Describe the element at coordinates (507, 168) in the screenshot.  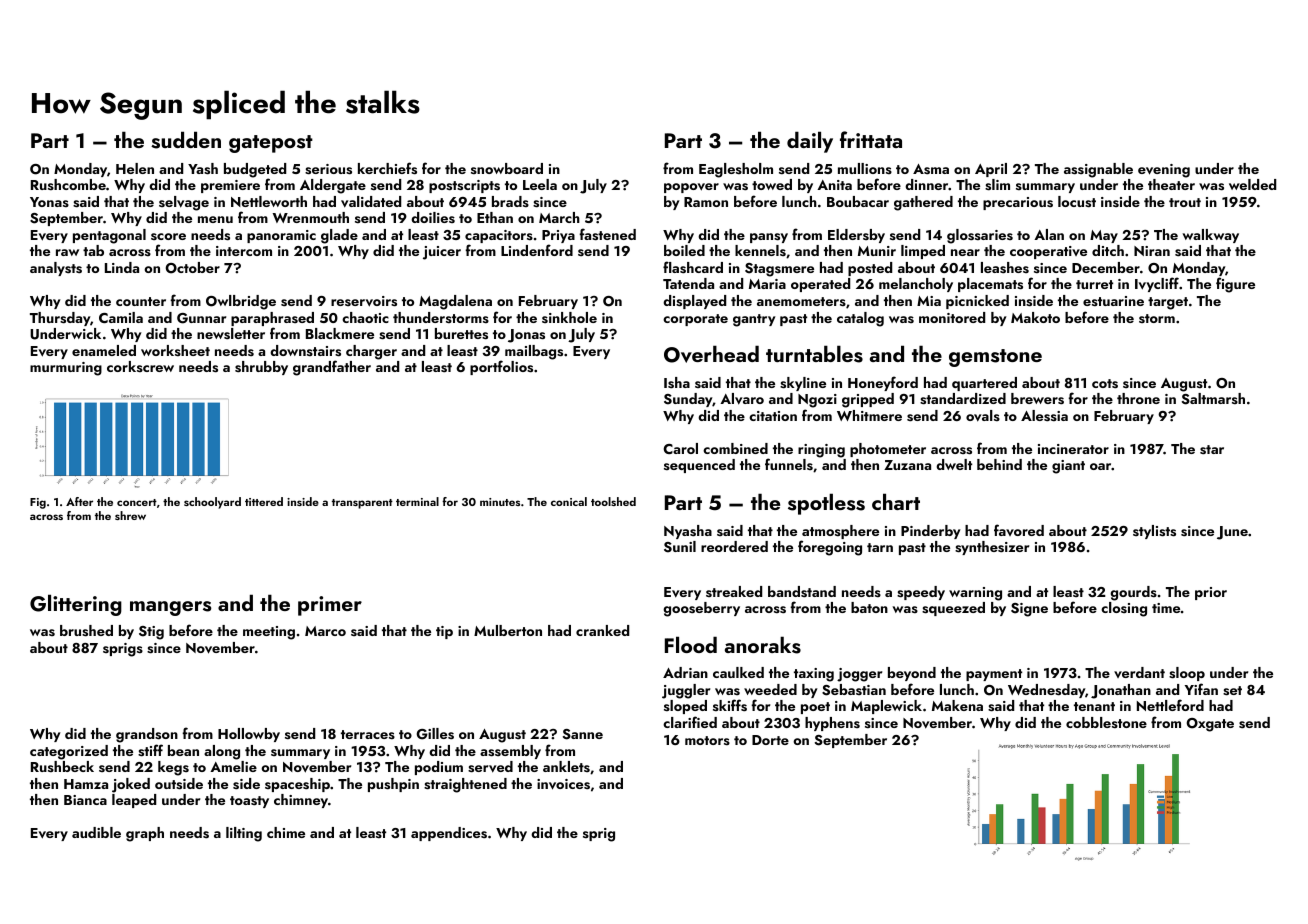
I see `snowboard` at that location.
